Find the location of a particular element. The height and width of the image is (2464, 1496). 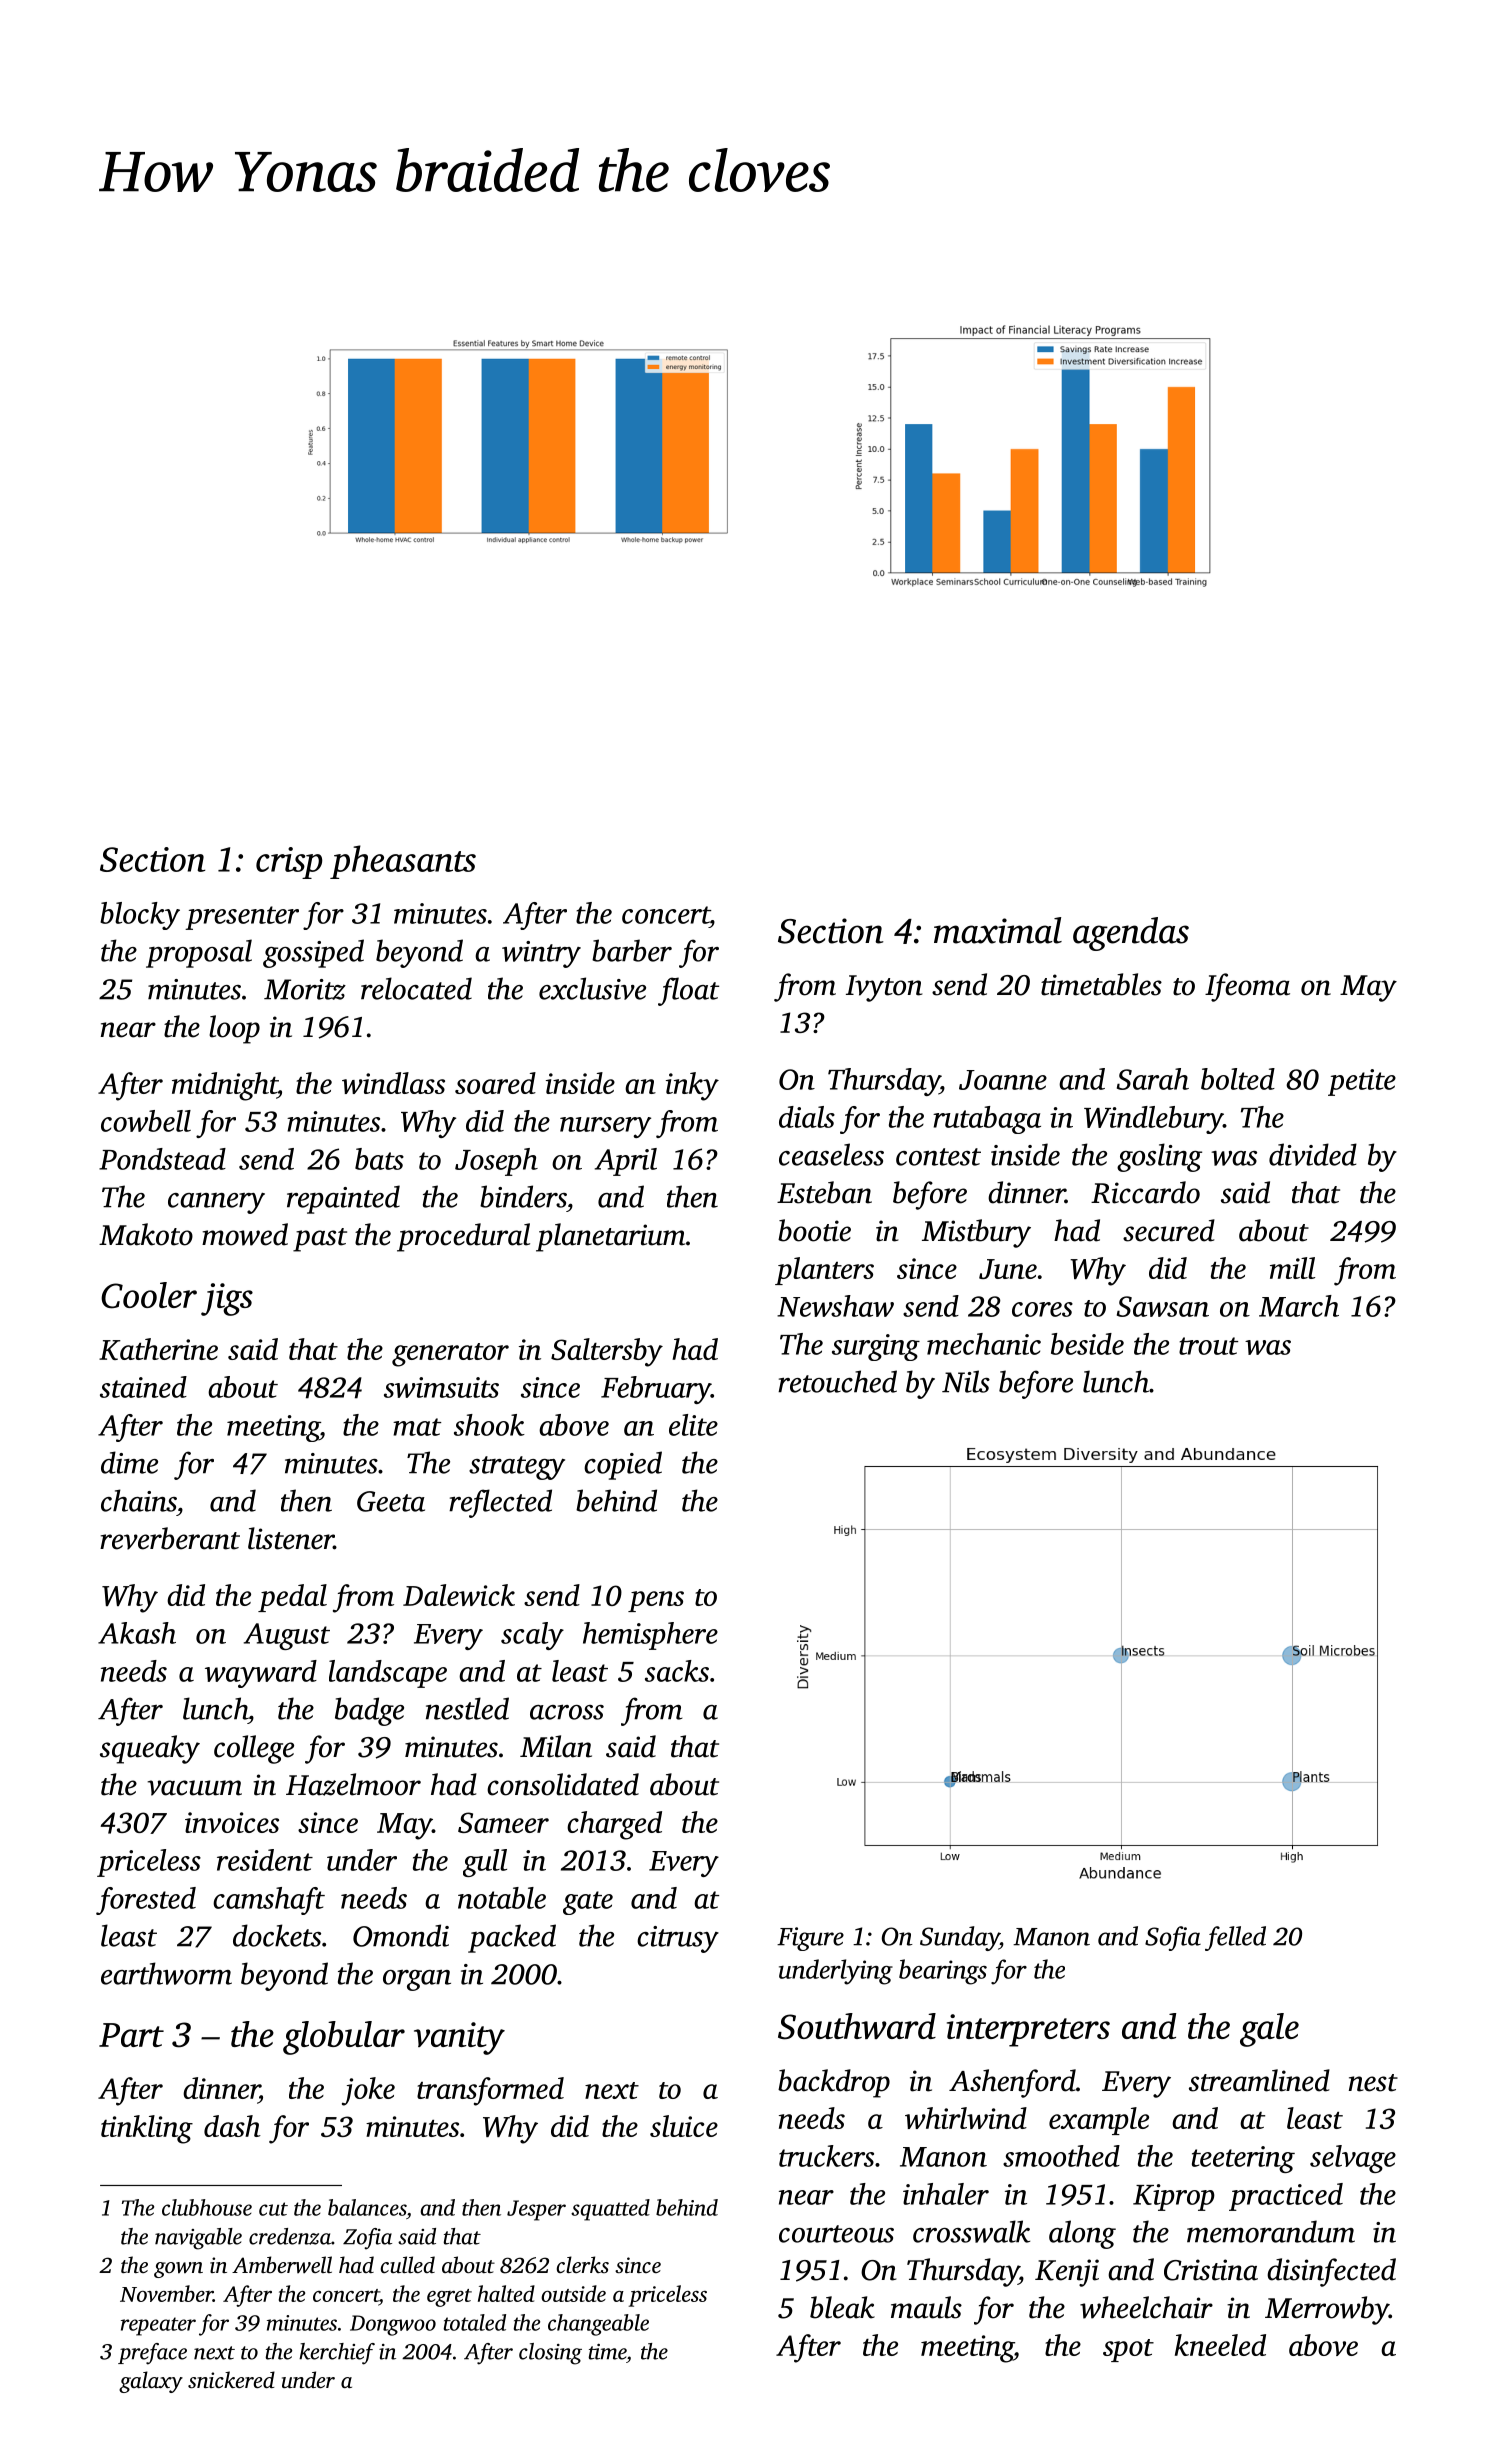

Newshaw is located at coordinates (835, 1306).
